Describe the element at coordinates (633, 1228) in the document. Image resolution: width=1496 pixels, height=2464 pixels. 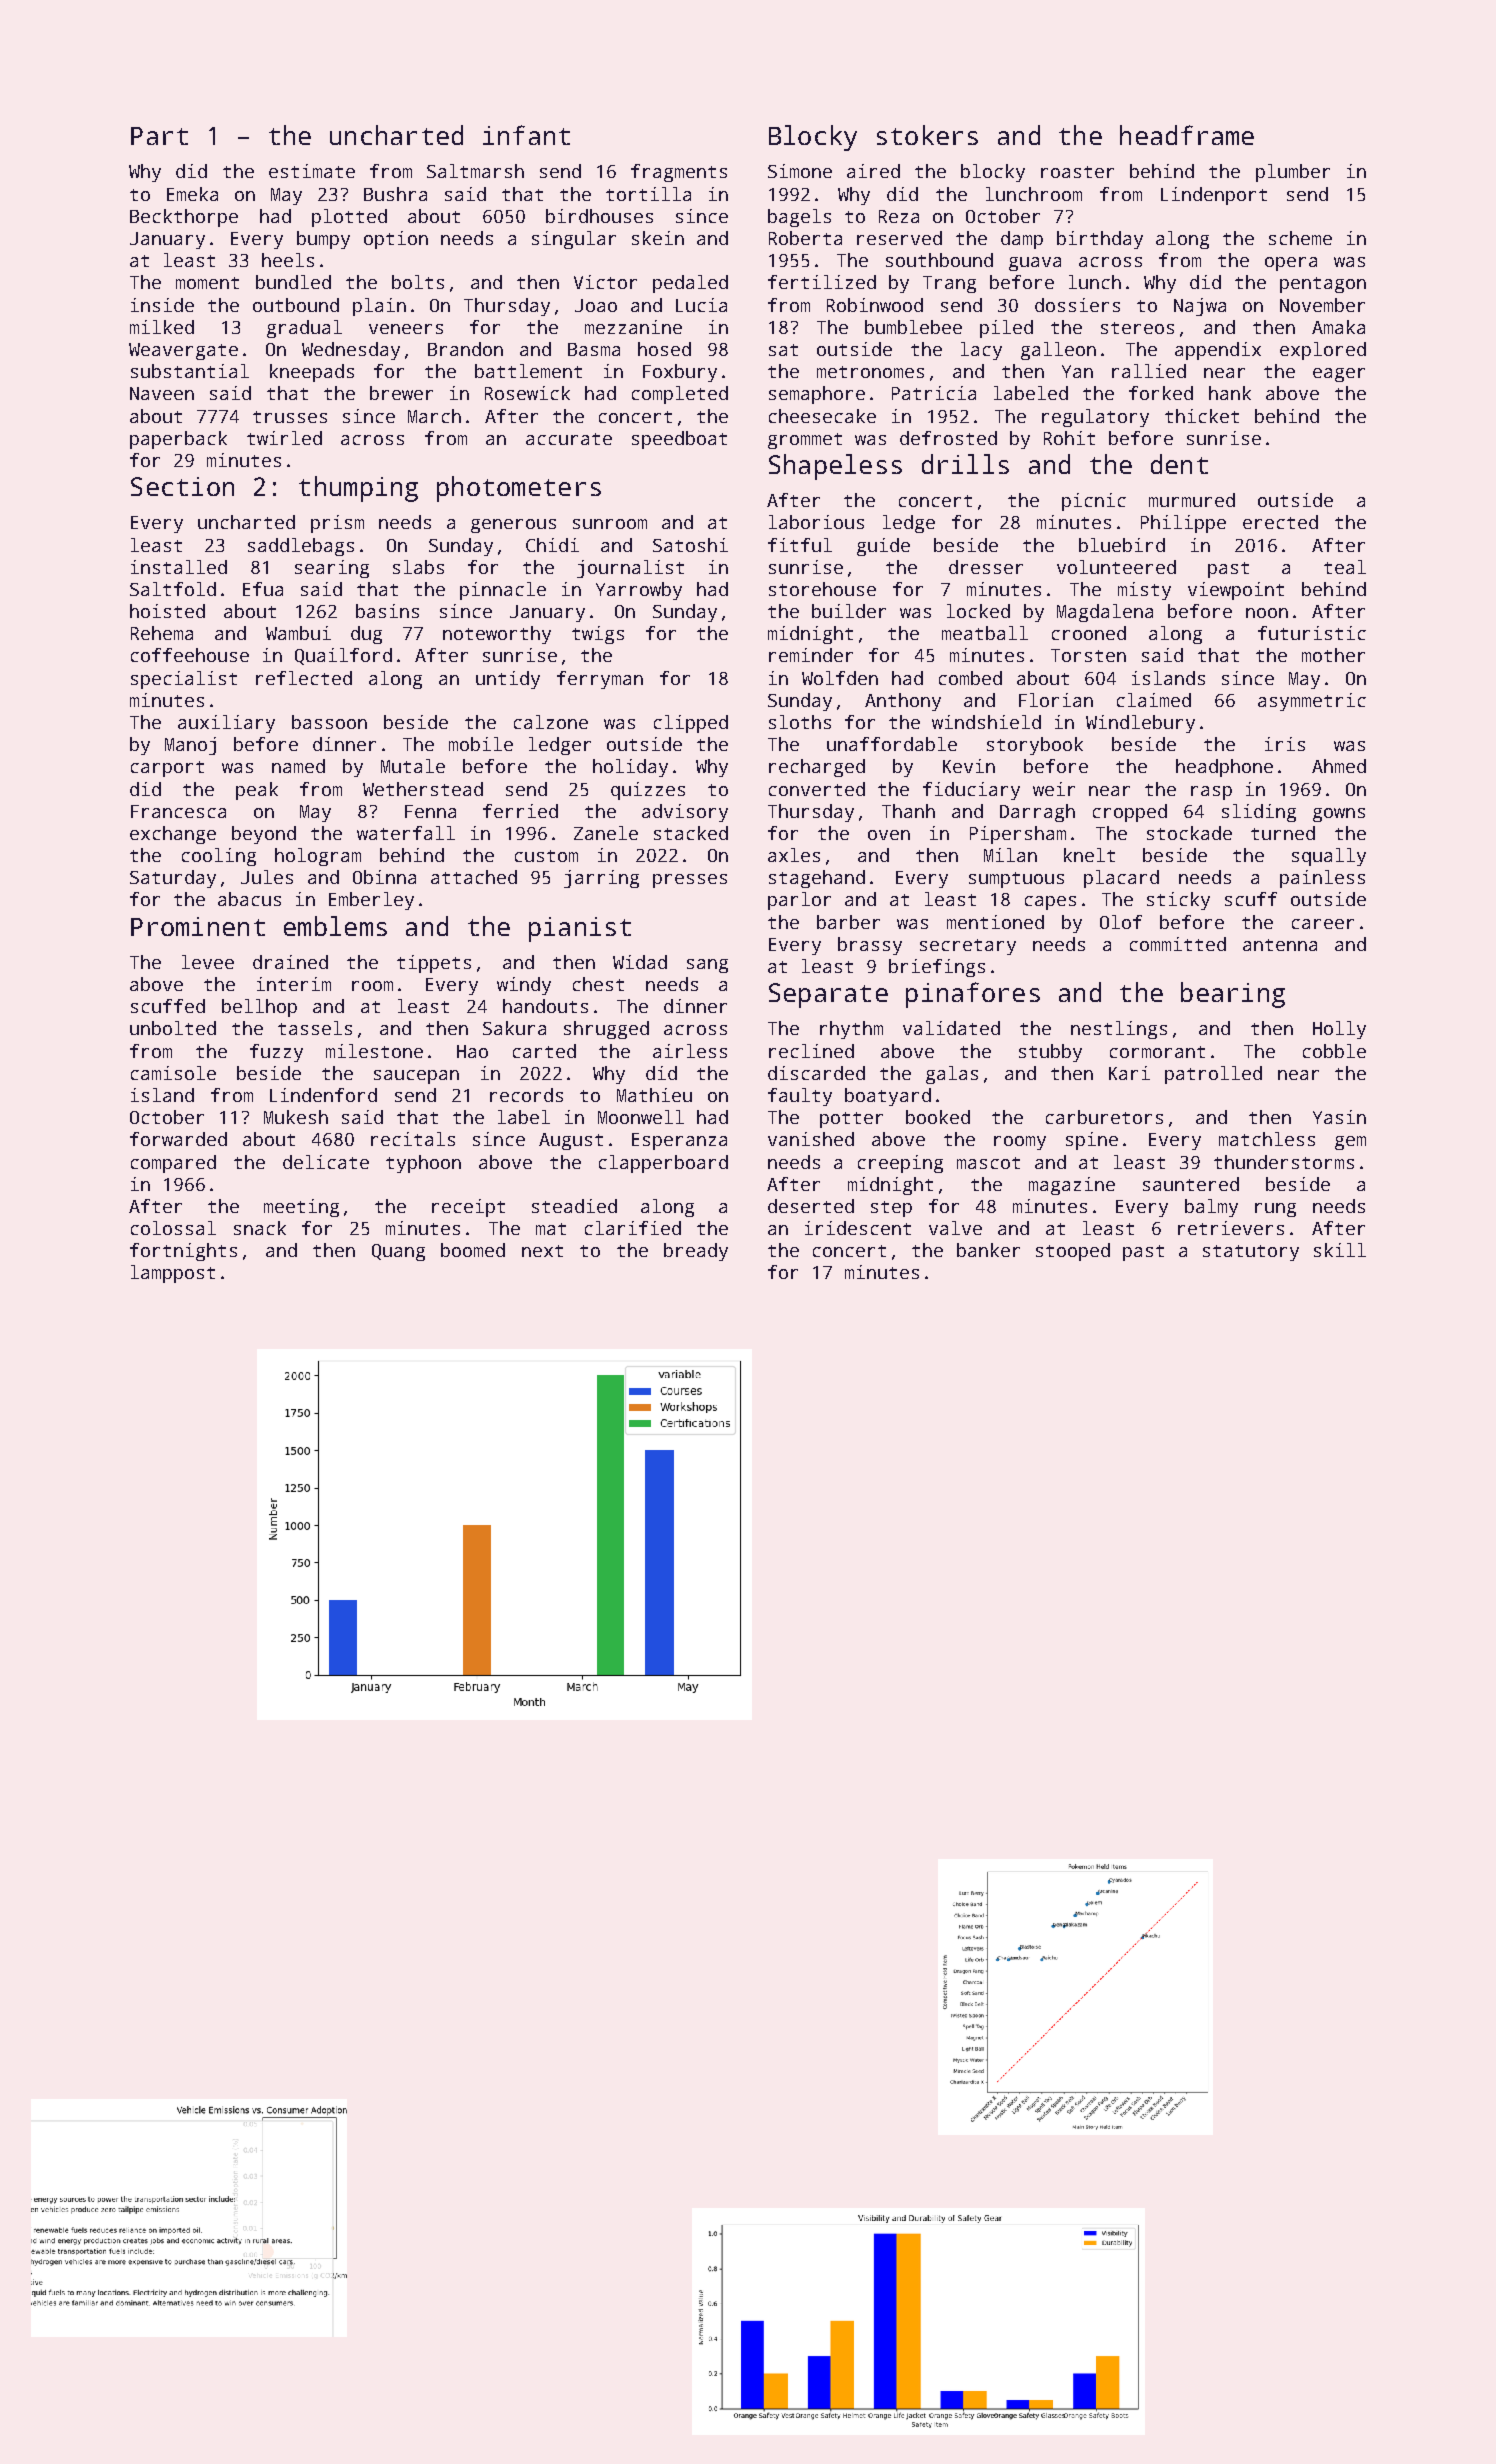
I see `clarified` at that location.
